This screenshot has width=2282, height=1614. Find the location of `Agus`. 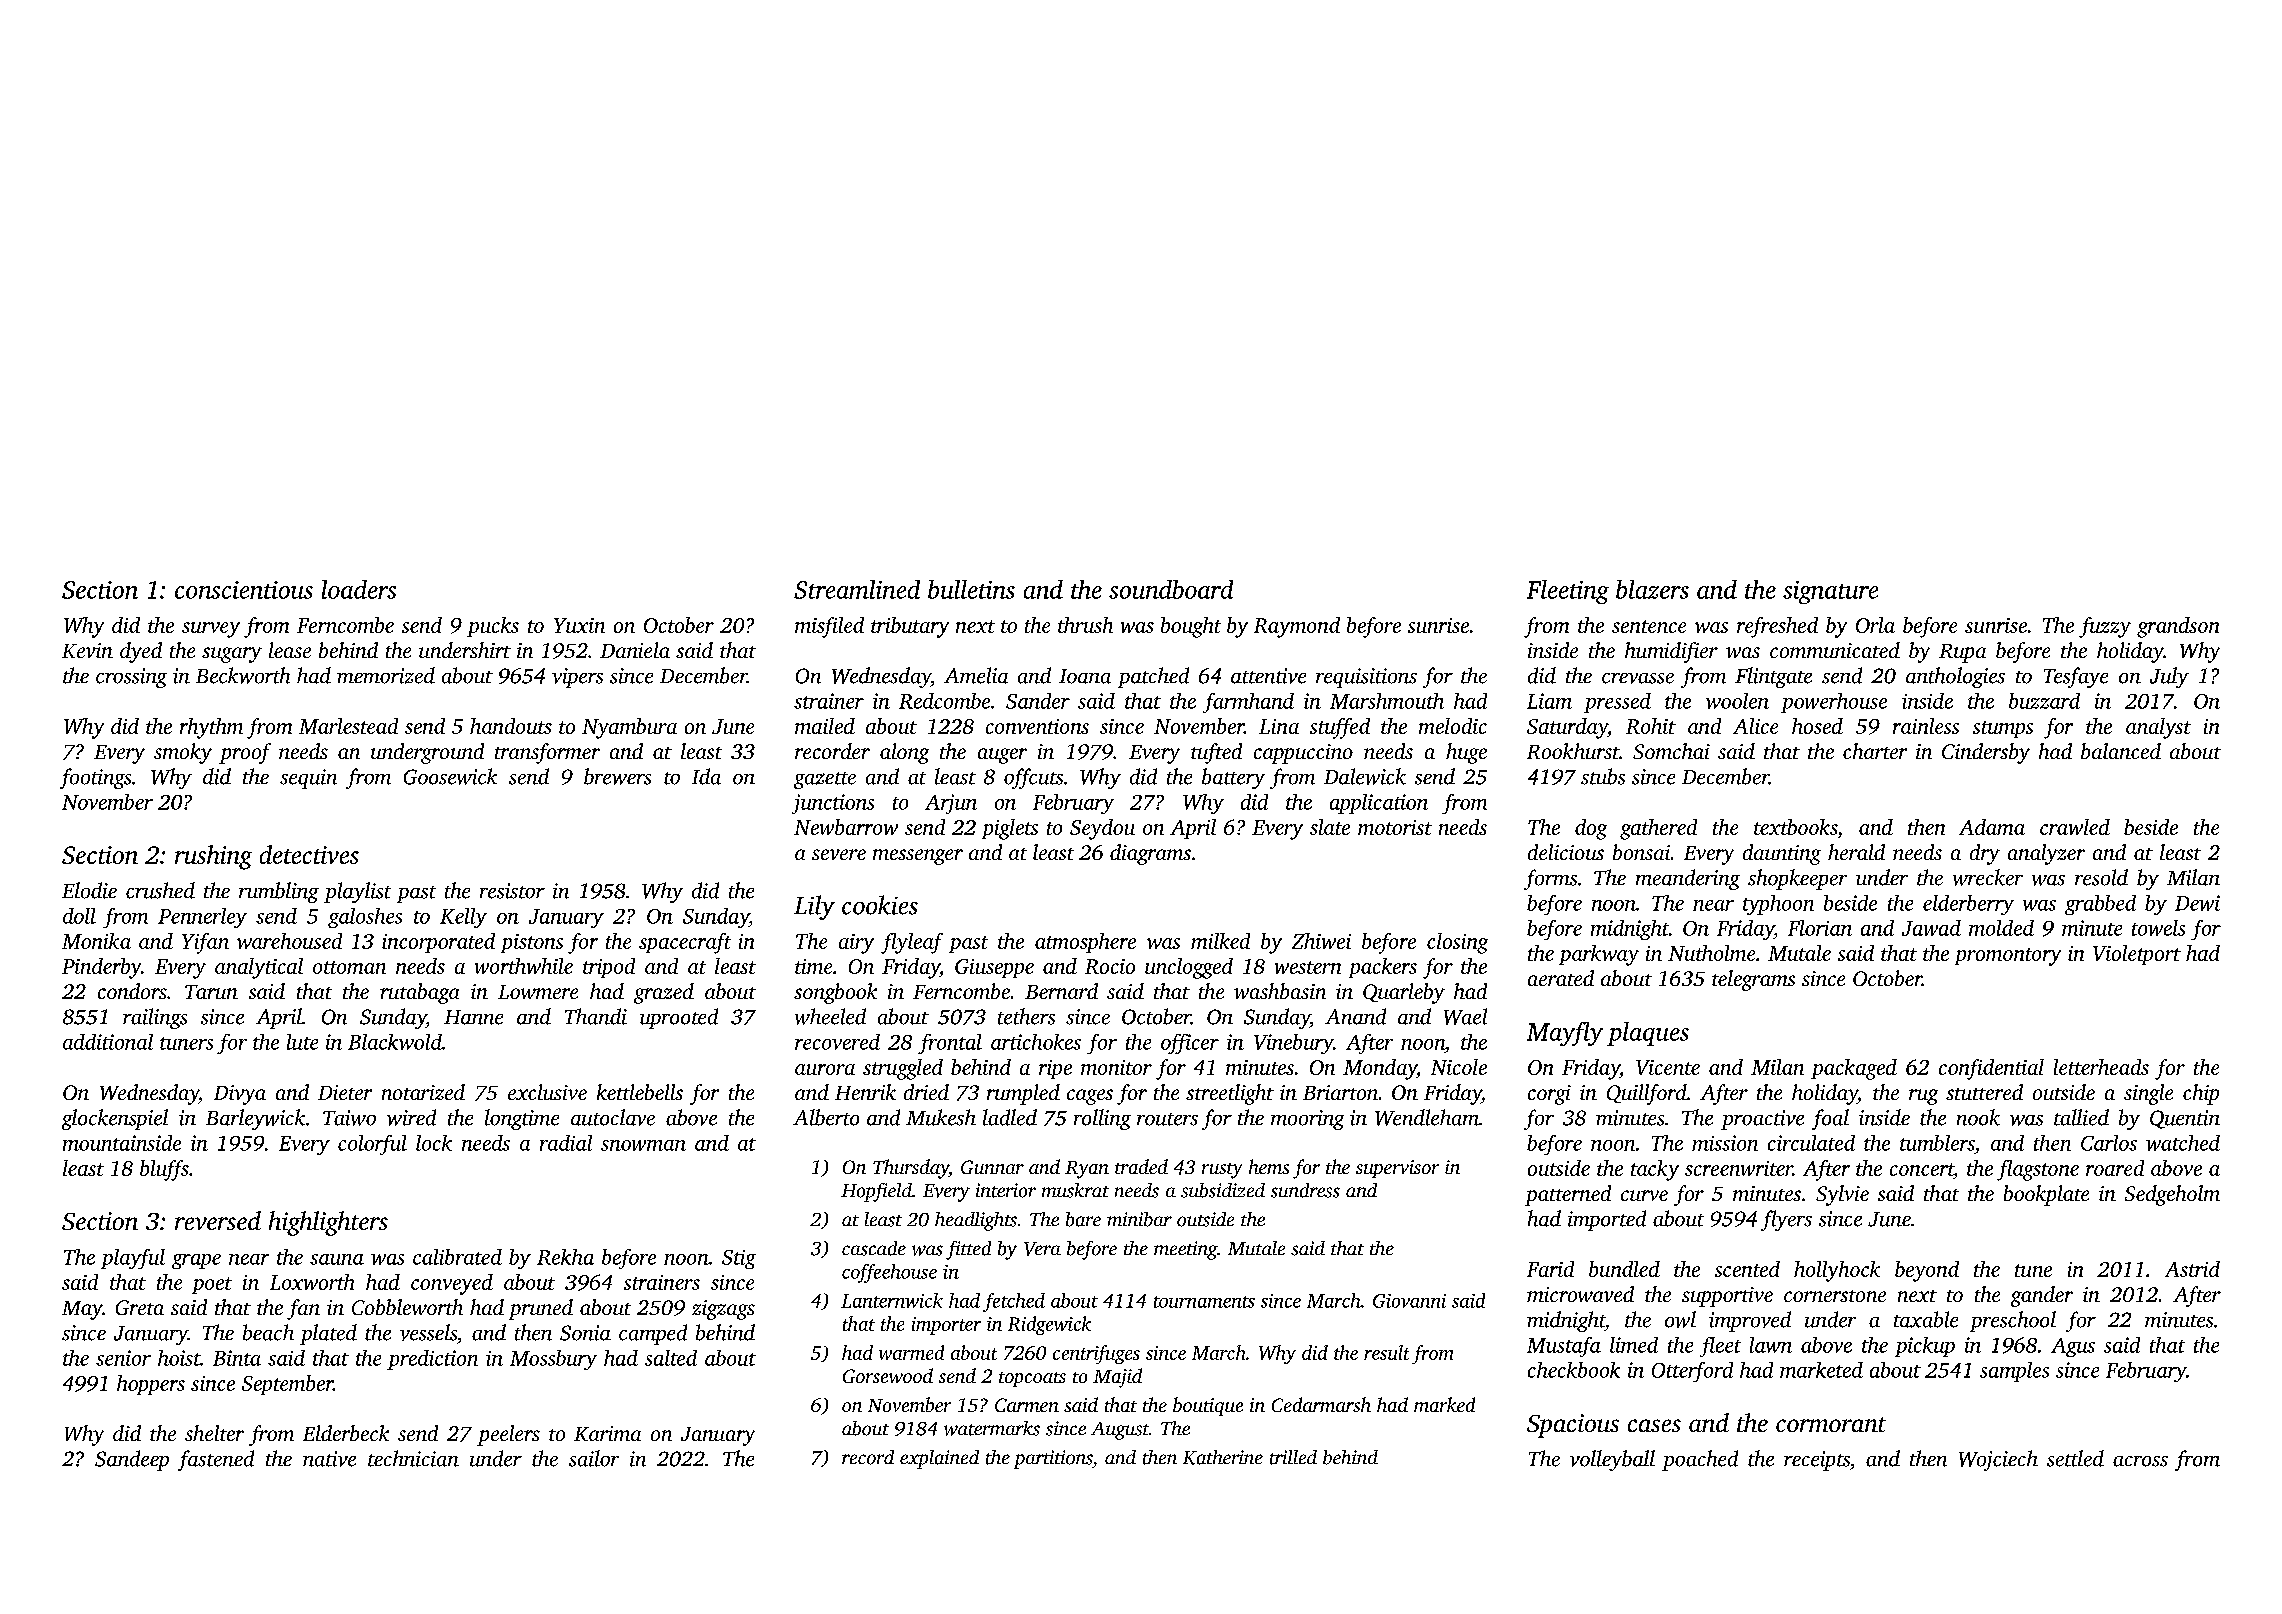

Agus is located at coordinates (2073, 1347).
